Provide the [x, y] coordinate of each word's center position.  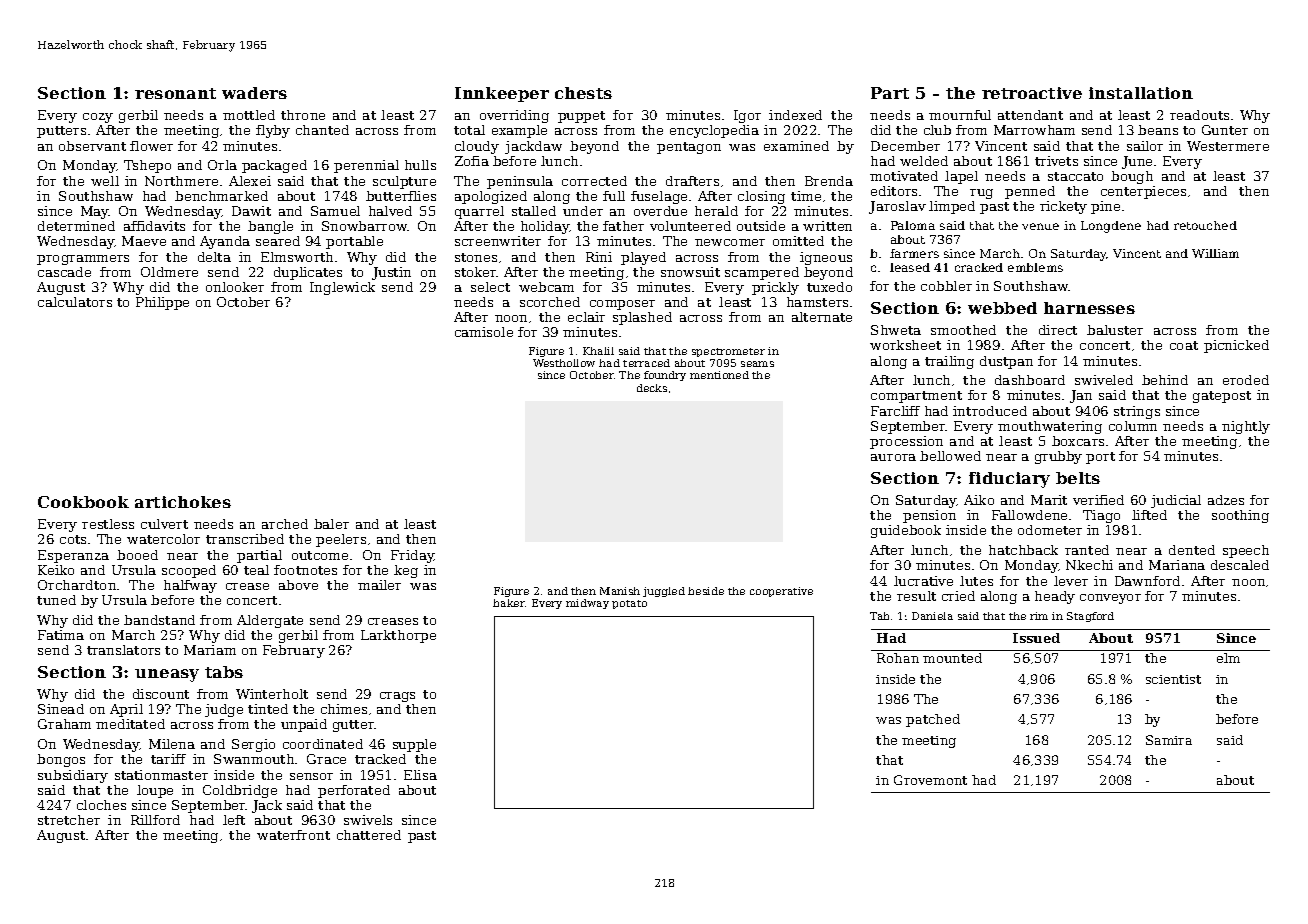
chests [583, 93]
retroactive [1032, 93]
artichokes [183, 502]
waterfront [293, 835]
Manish [620, 591]
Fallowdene [1029, 515]
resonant [175, 93]
